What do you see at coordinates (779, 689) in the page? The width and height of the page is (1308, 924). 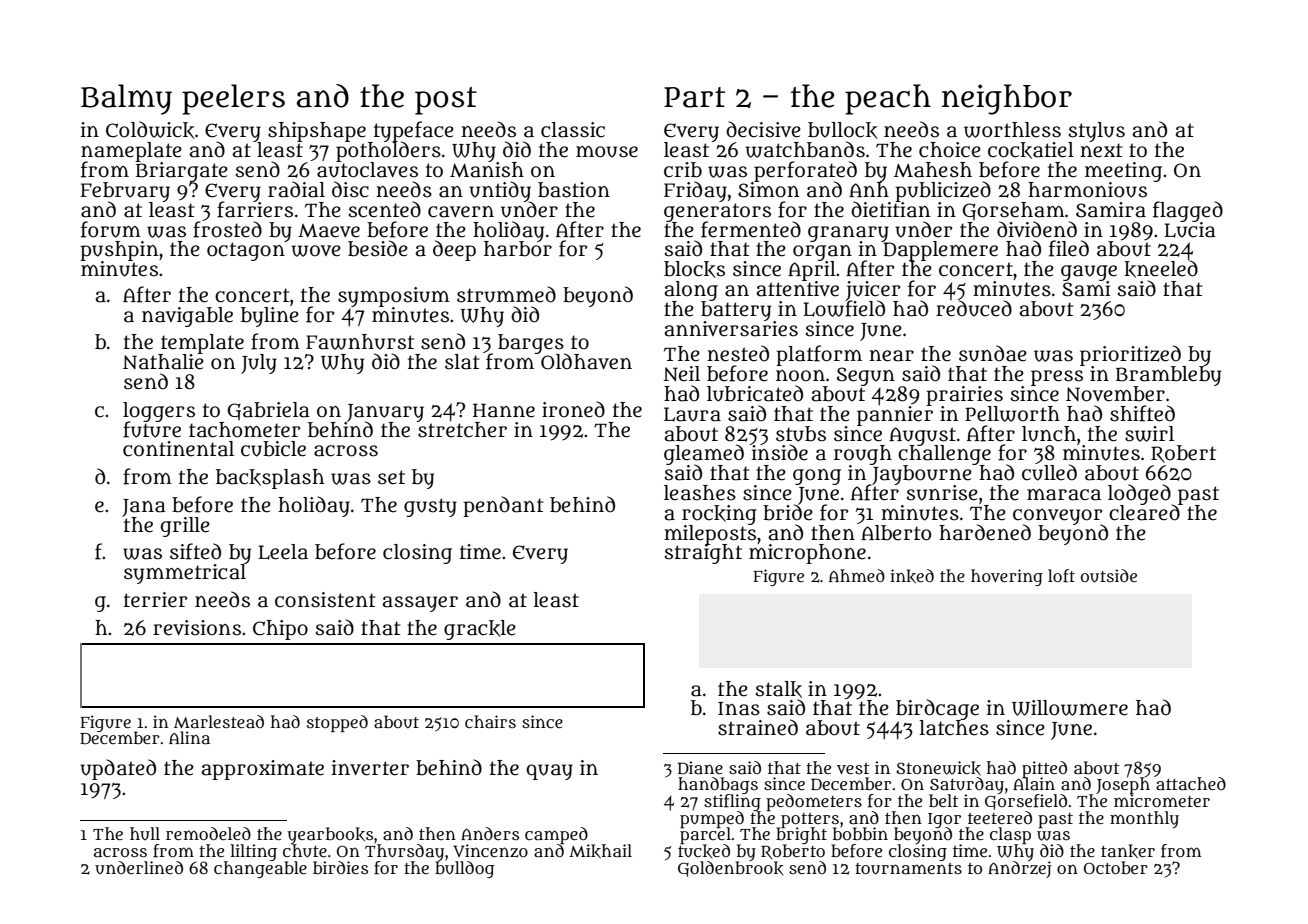 I see `stalk` at bounding box center [779, 689].
